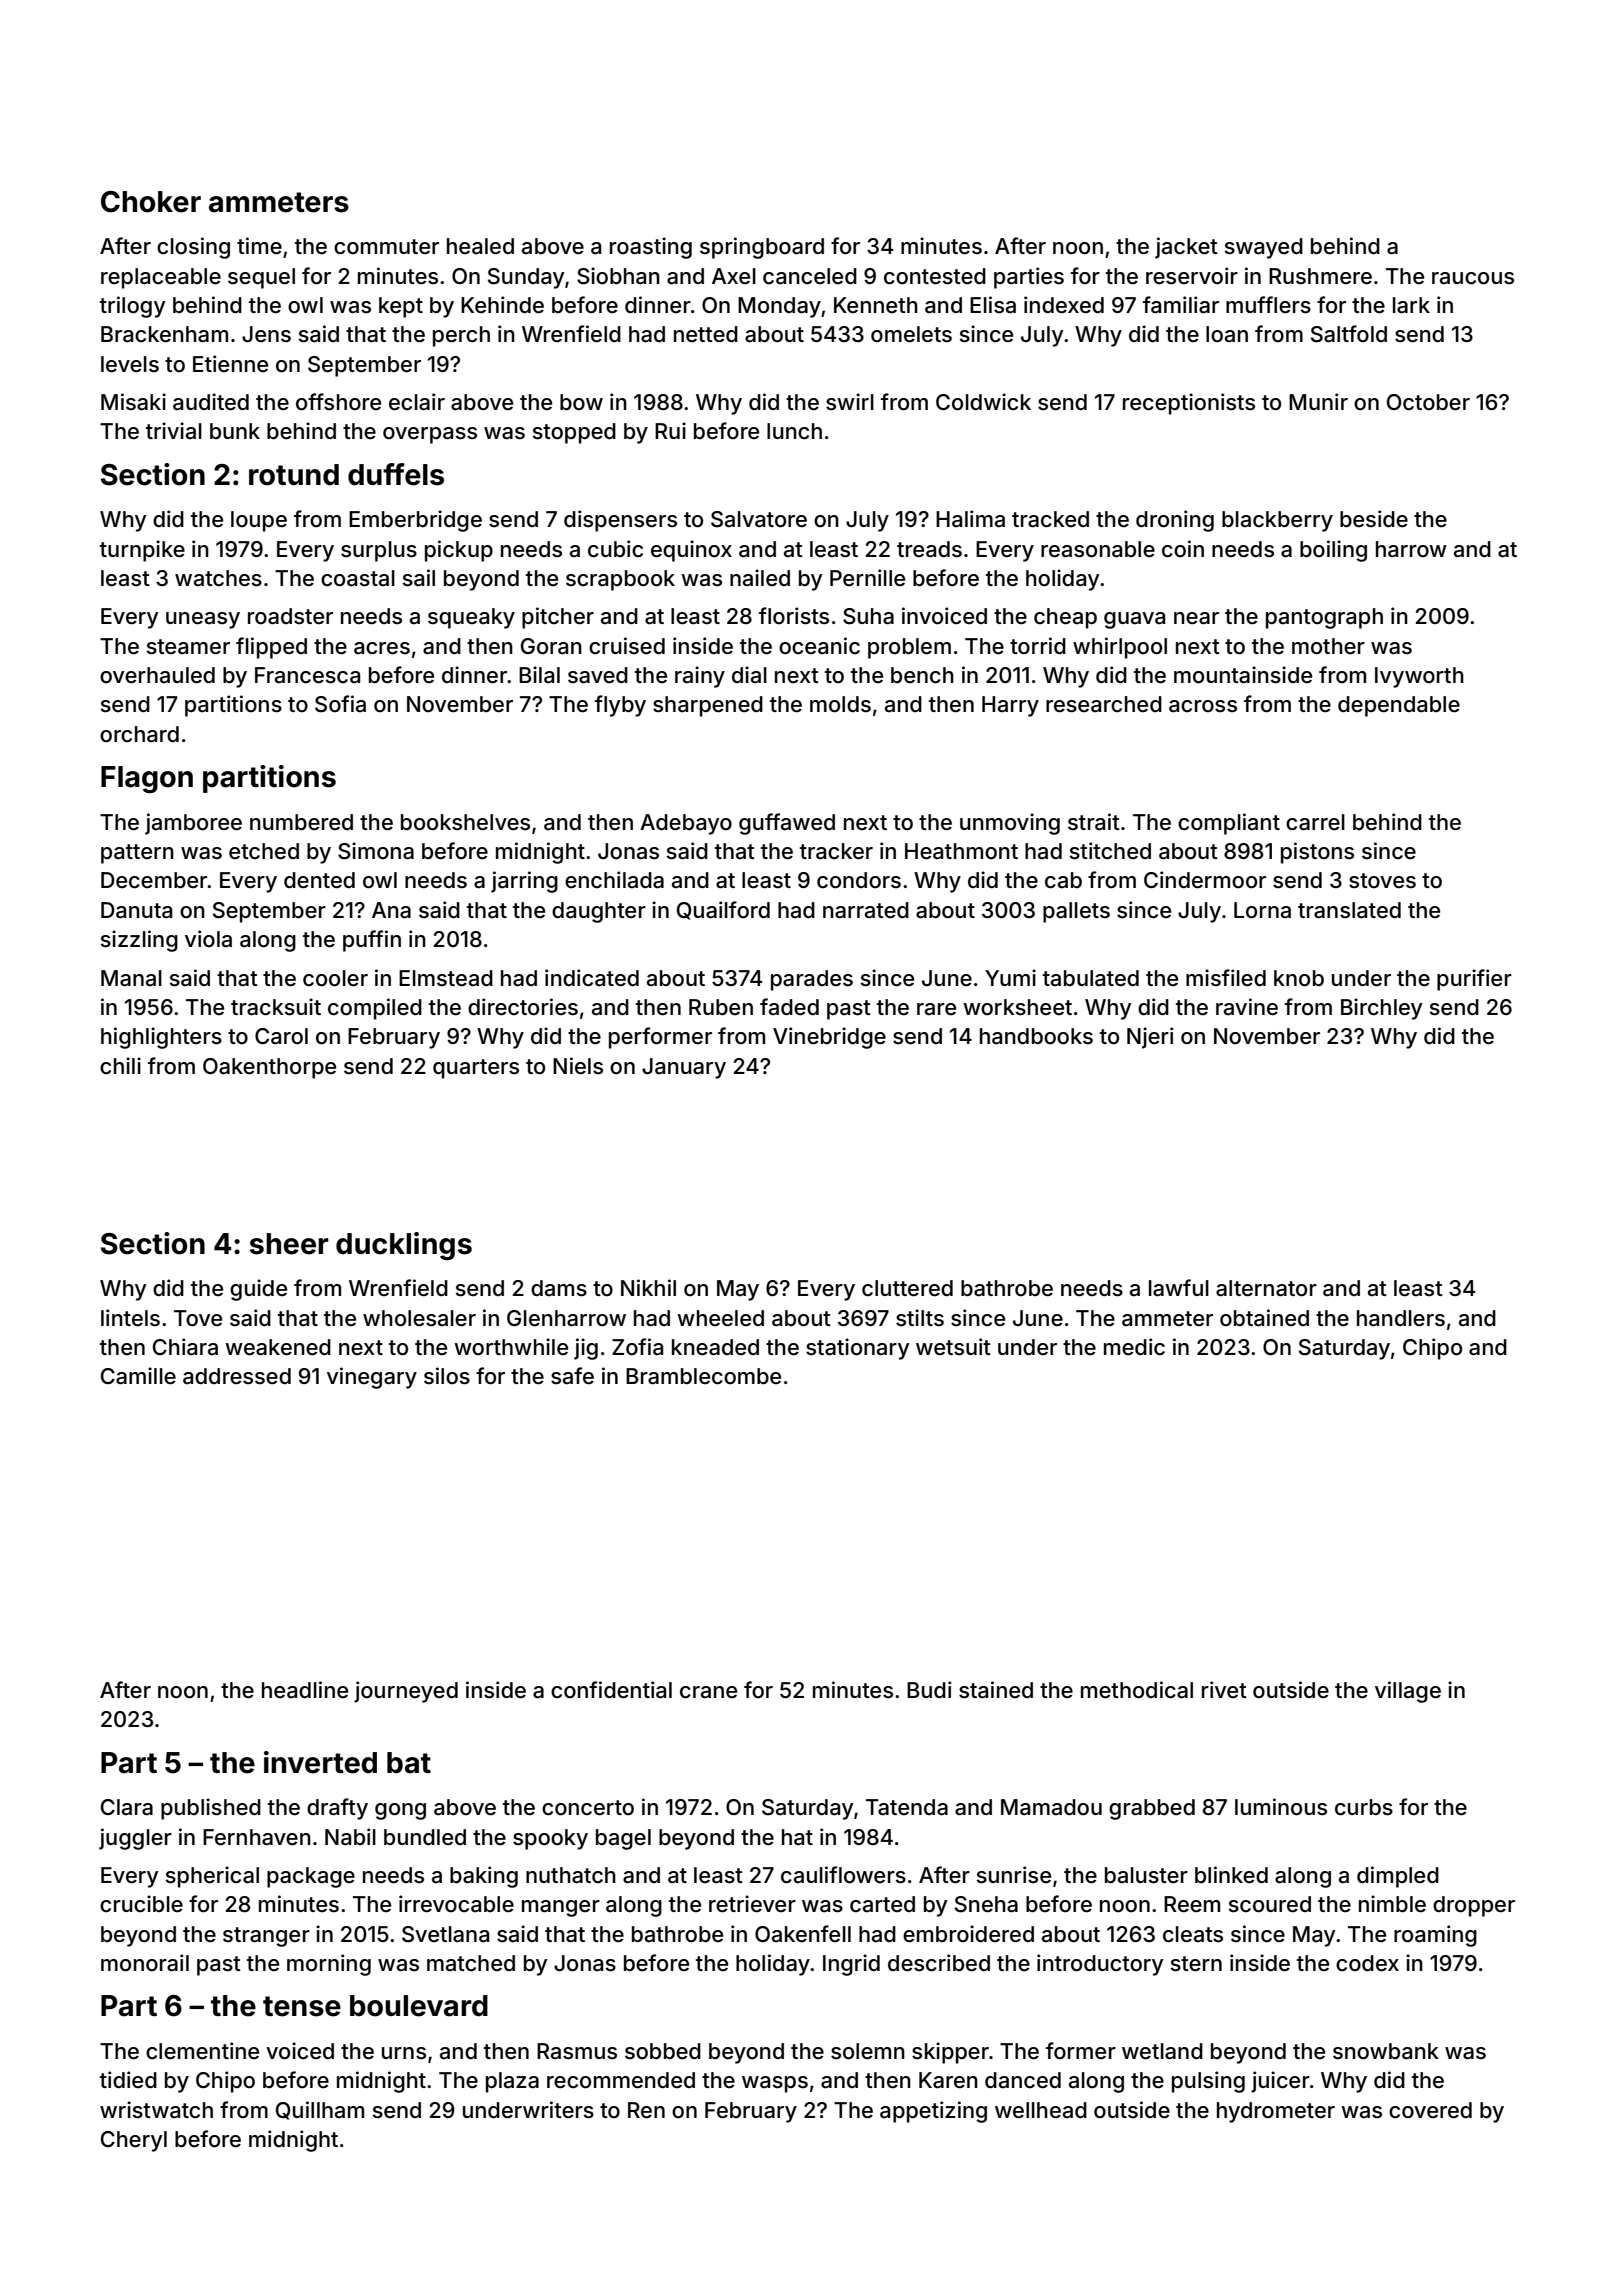 This screenshot has height=2292, width=1620. What do you see at coordinates (686, 824) in the screenshot?
I see `Adebayo` at bounding box center [686, 824].
